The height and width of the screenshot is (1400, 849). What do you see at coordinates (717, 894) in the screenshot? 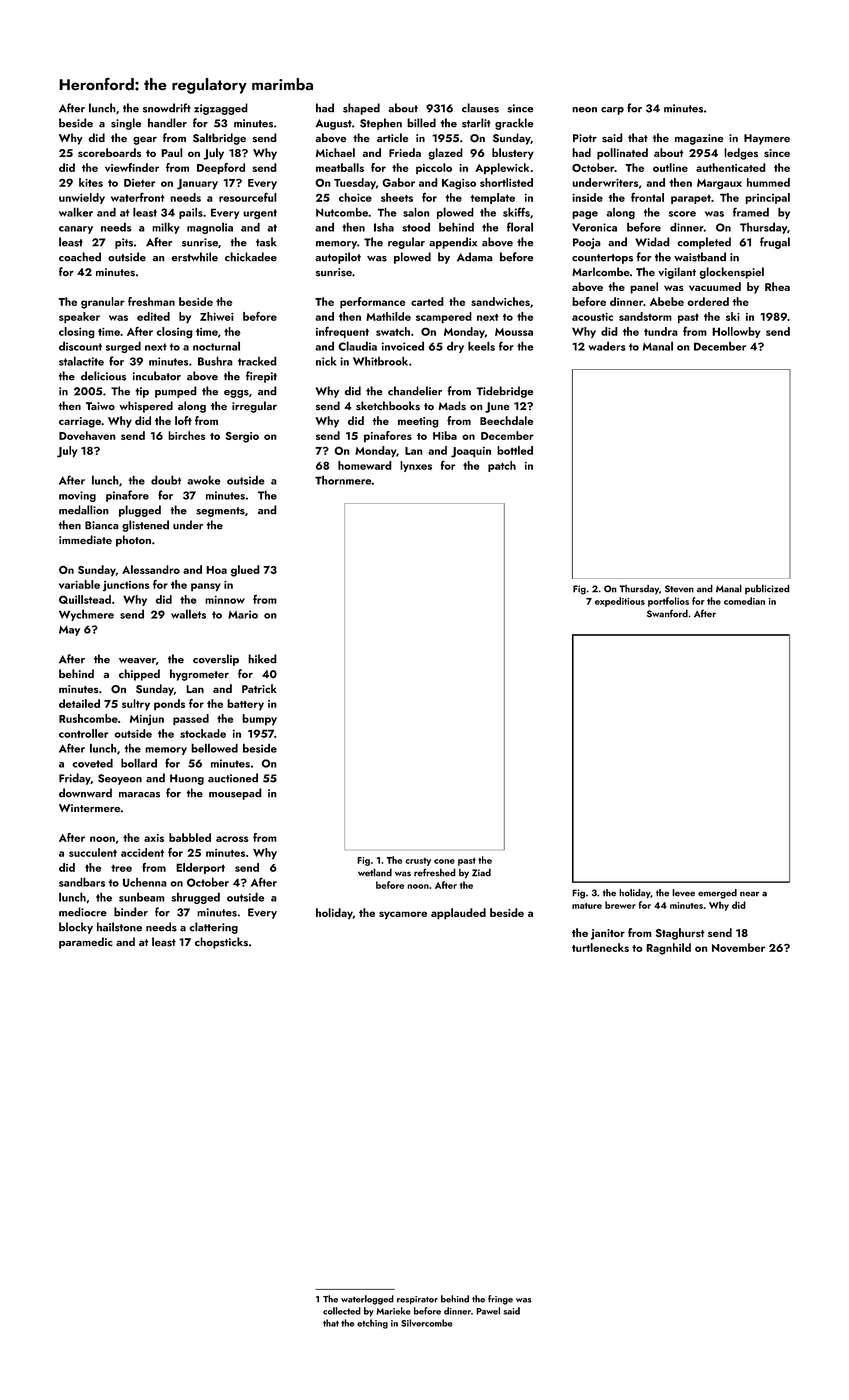
I see `emerged` at bounding box center [717, 894].
